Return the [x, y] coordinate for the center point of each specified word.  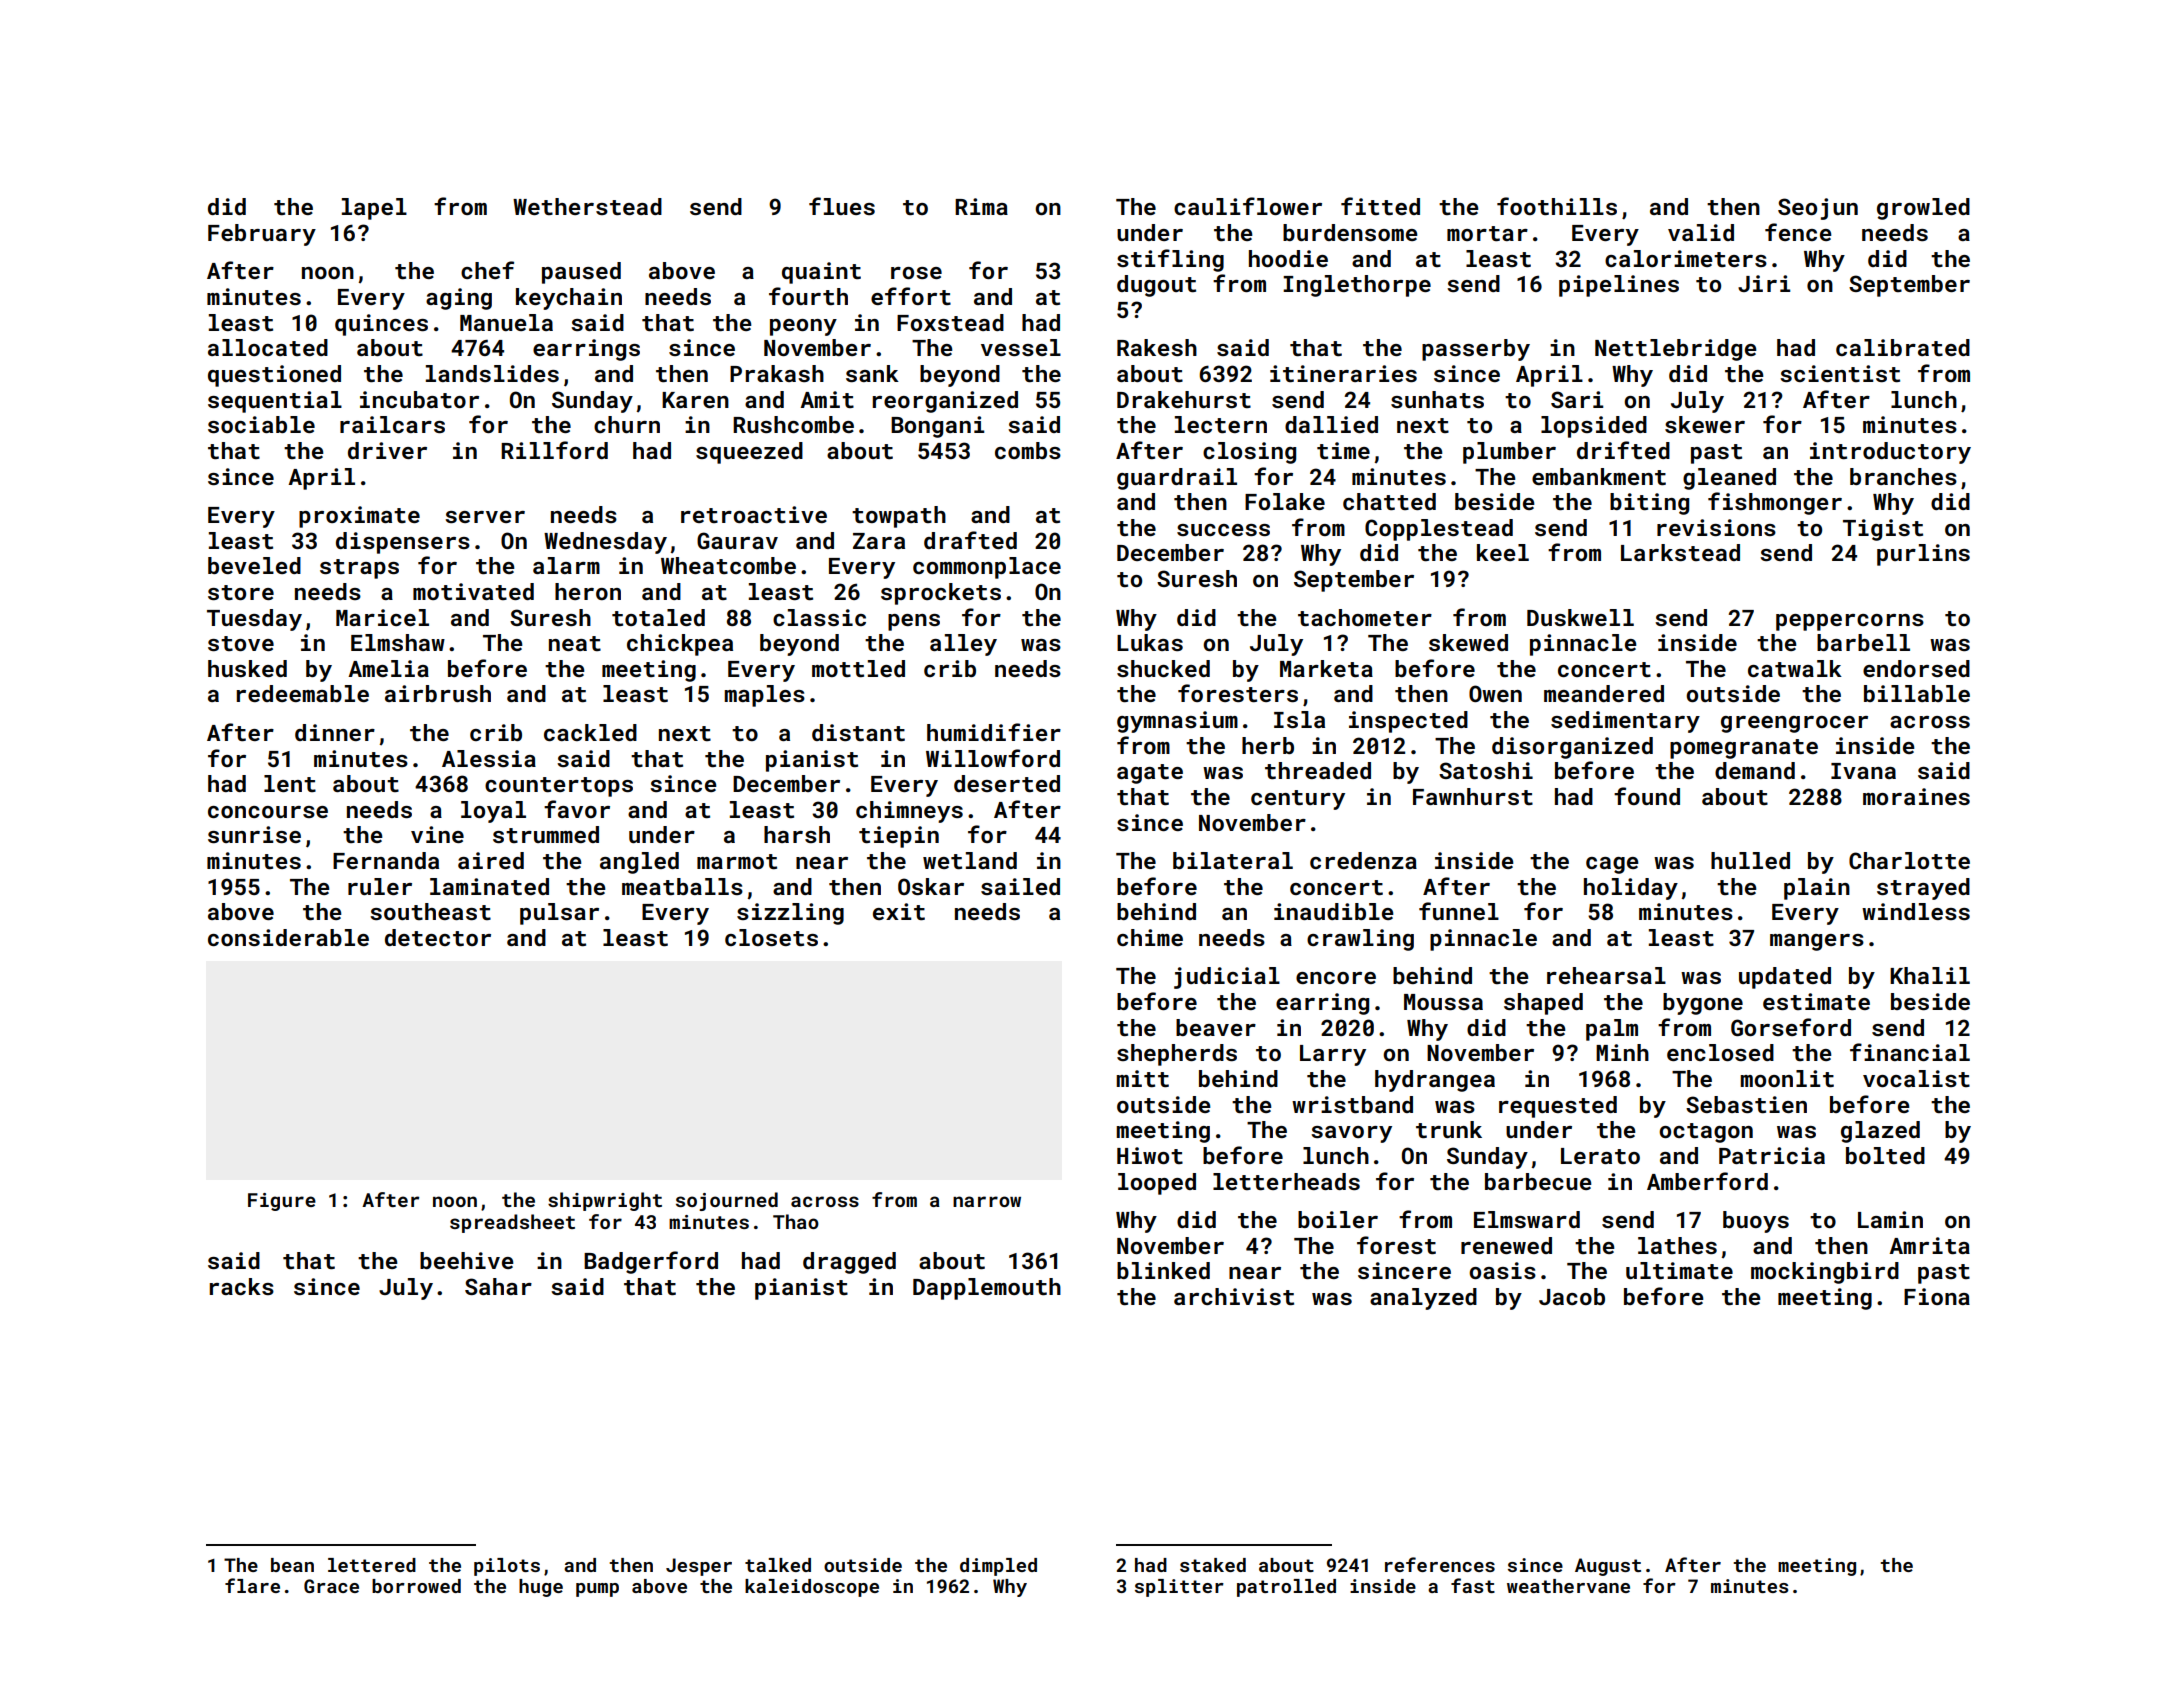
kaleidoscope [812, 1588]
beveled [254, 565]
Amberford [1707, 1181]
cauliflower [1248, 206]
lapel [374, 209]
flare [252, 1585]
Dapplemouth [987, 1289]
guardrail [1177, 479]
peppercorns [1850, 622]
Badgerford [651, 1262]
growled [1923, 209]
